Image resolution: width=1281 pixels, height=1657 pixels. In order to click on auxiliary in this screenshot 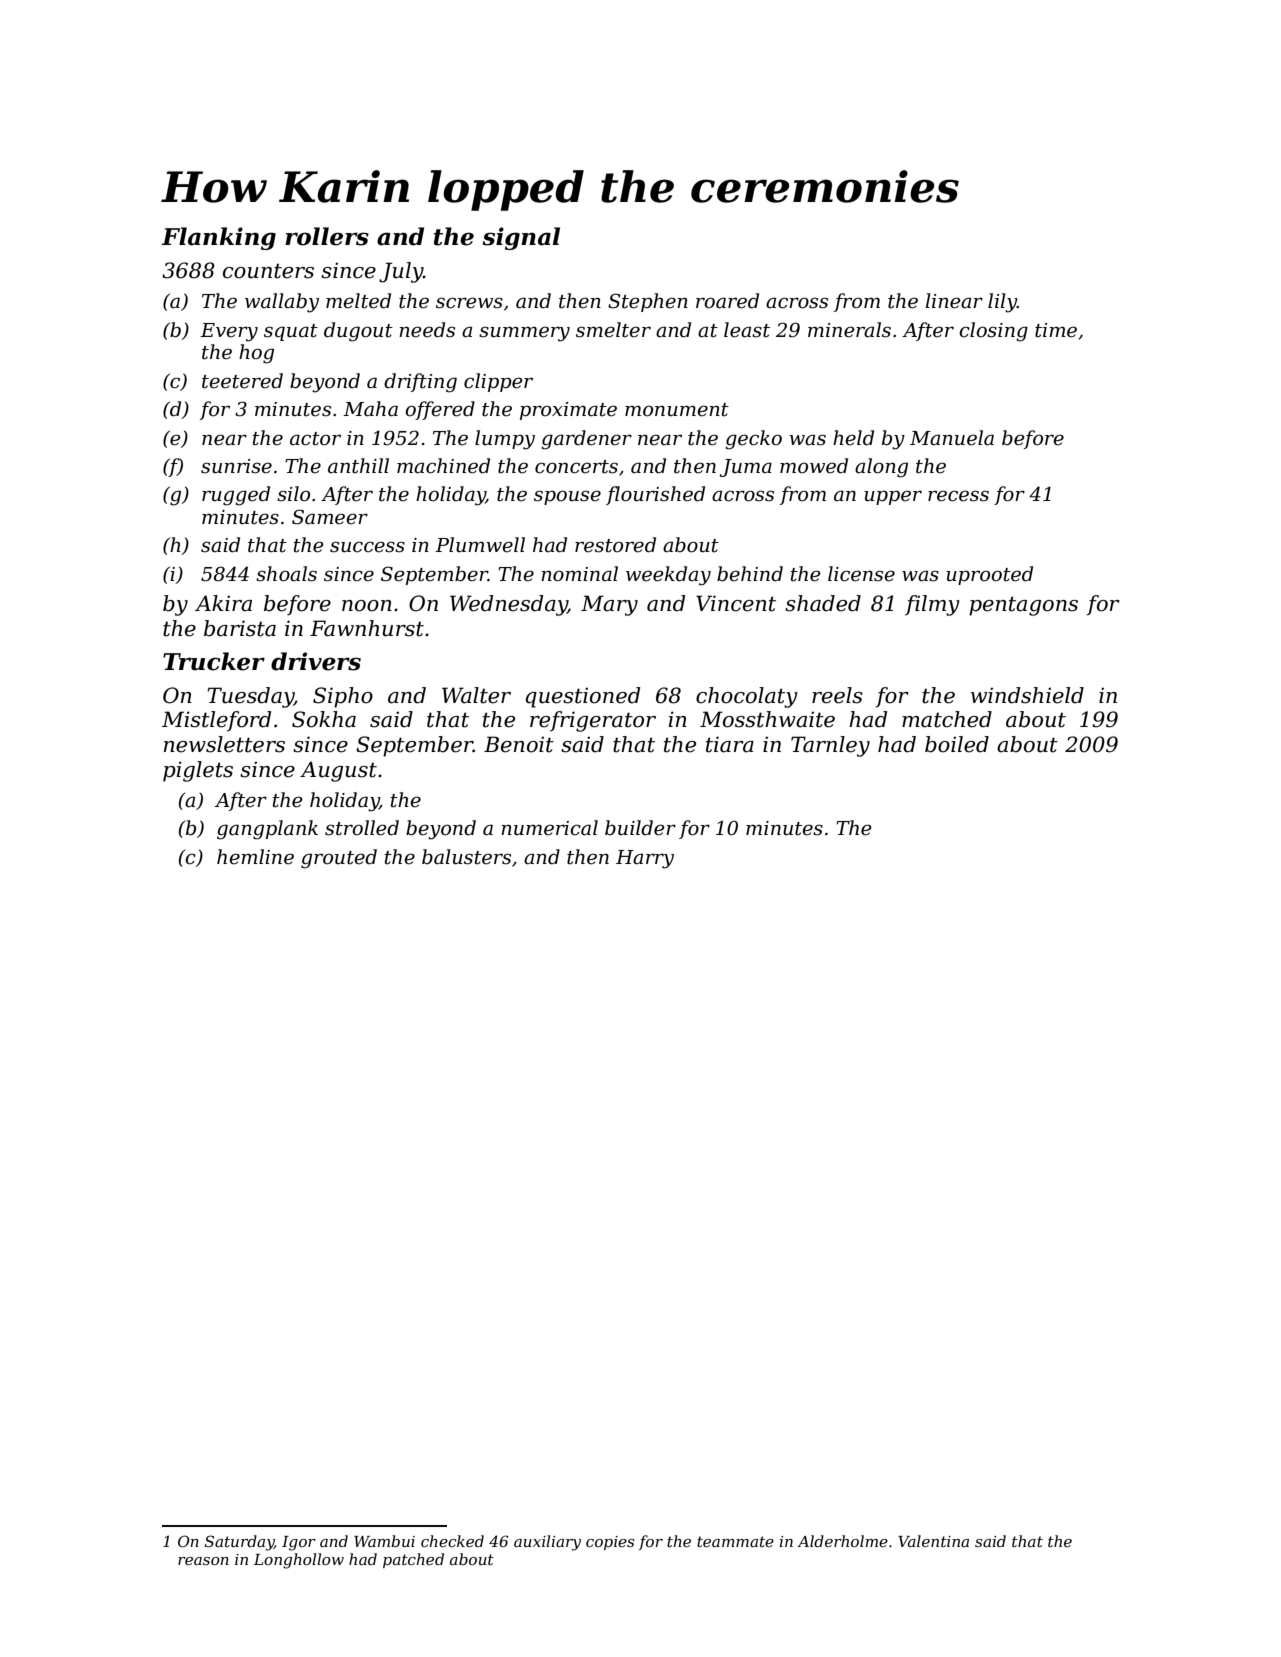, I will do `click(547, 1543)`.
